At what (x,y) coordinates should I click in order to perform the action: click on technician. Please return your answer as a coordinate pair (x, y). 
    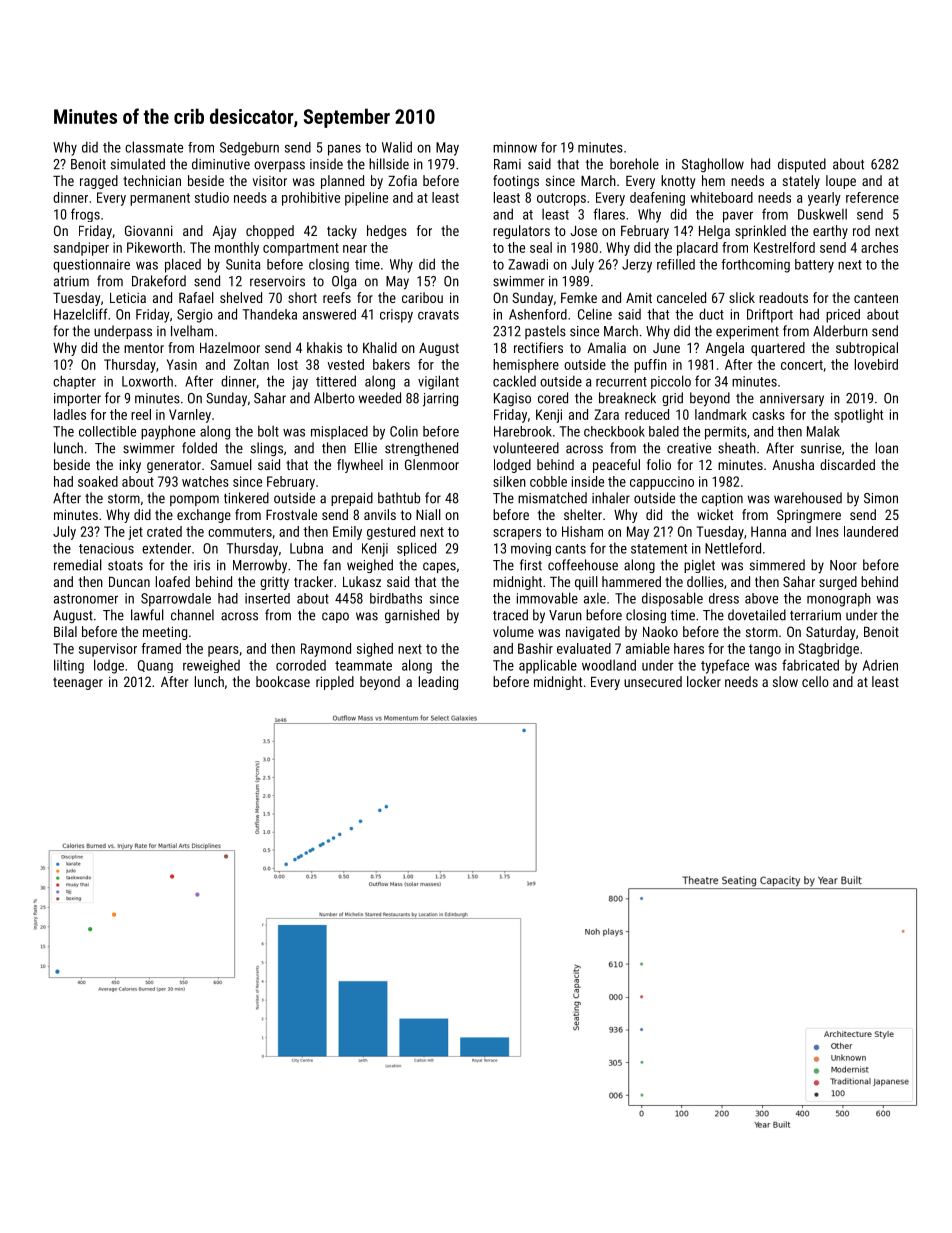
    Looking at the image, I should click on (152, 180).
